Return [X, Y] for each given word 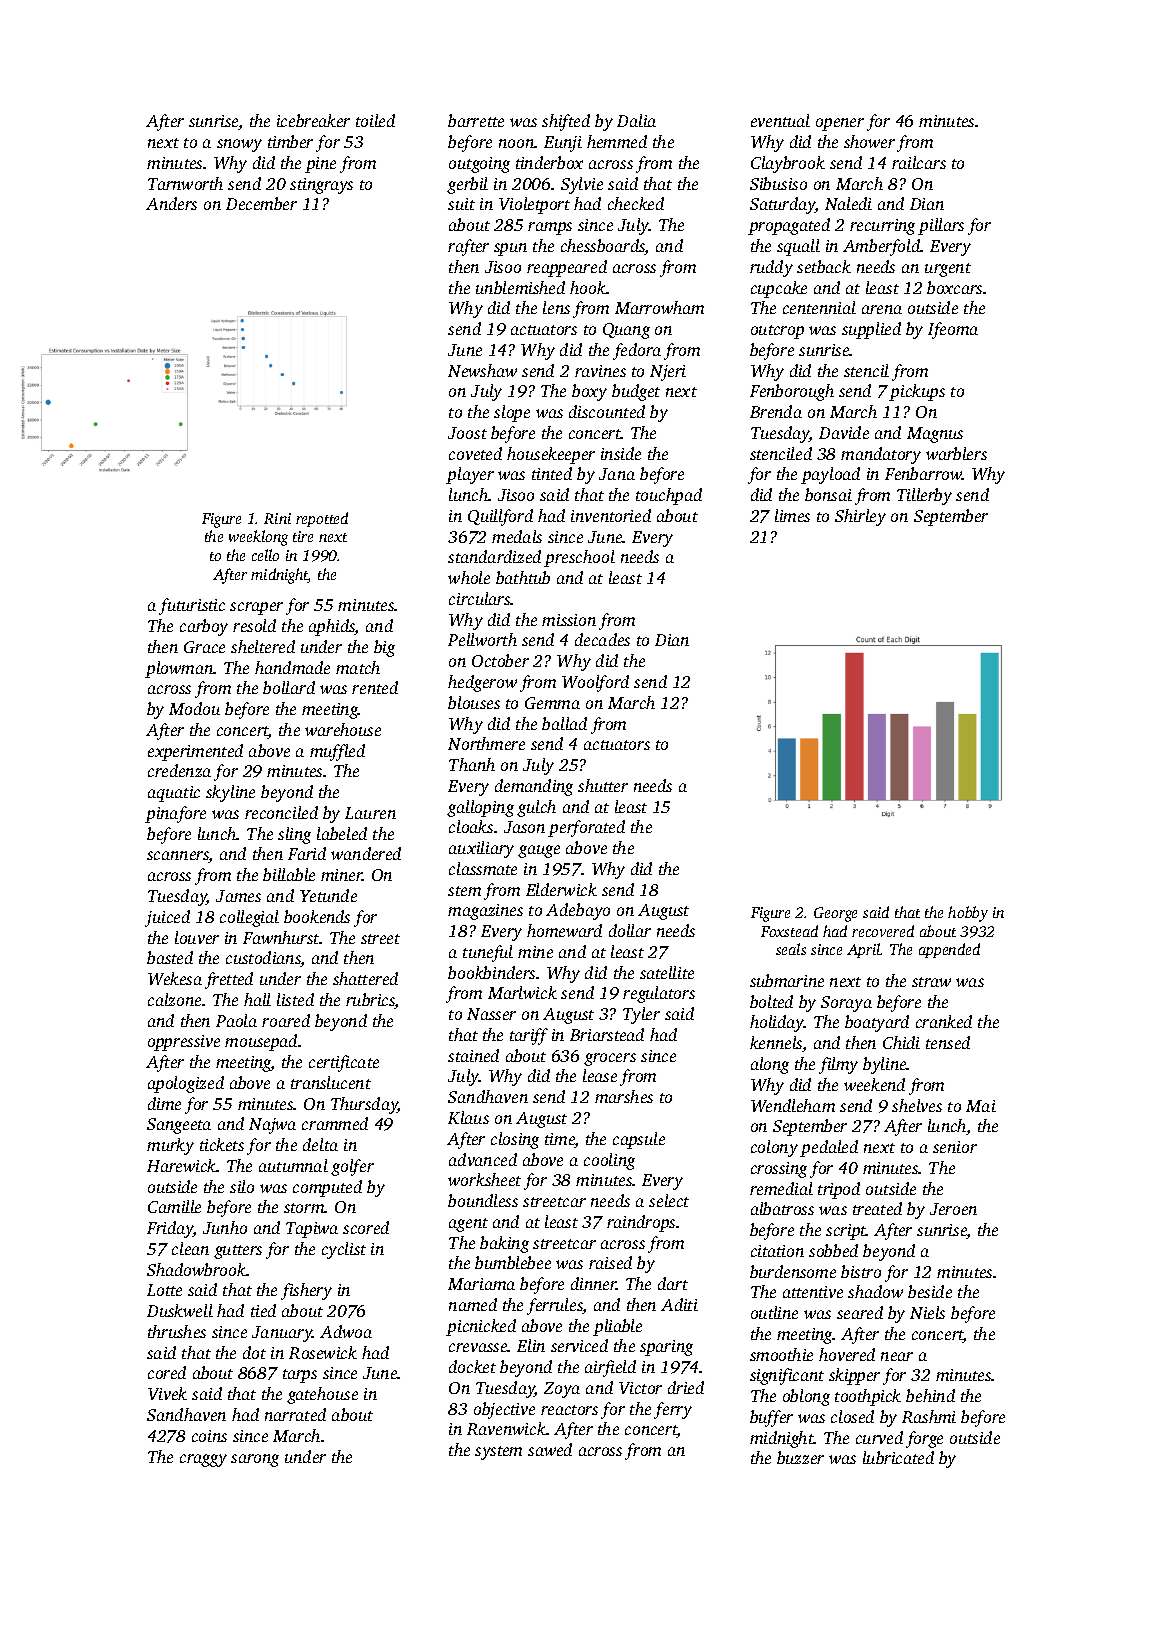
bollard [289, 687]
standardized [494, 556]
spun [510, 249]
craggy [203, 1460]
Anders [171, 203]
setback [824, 266]
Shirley [860, 517]
